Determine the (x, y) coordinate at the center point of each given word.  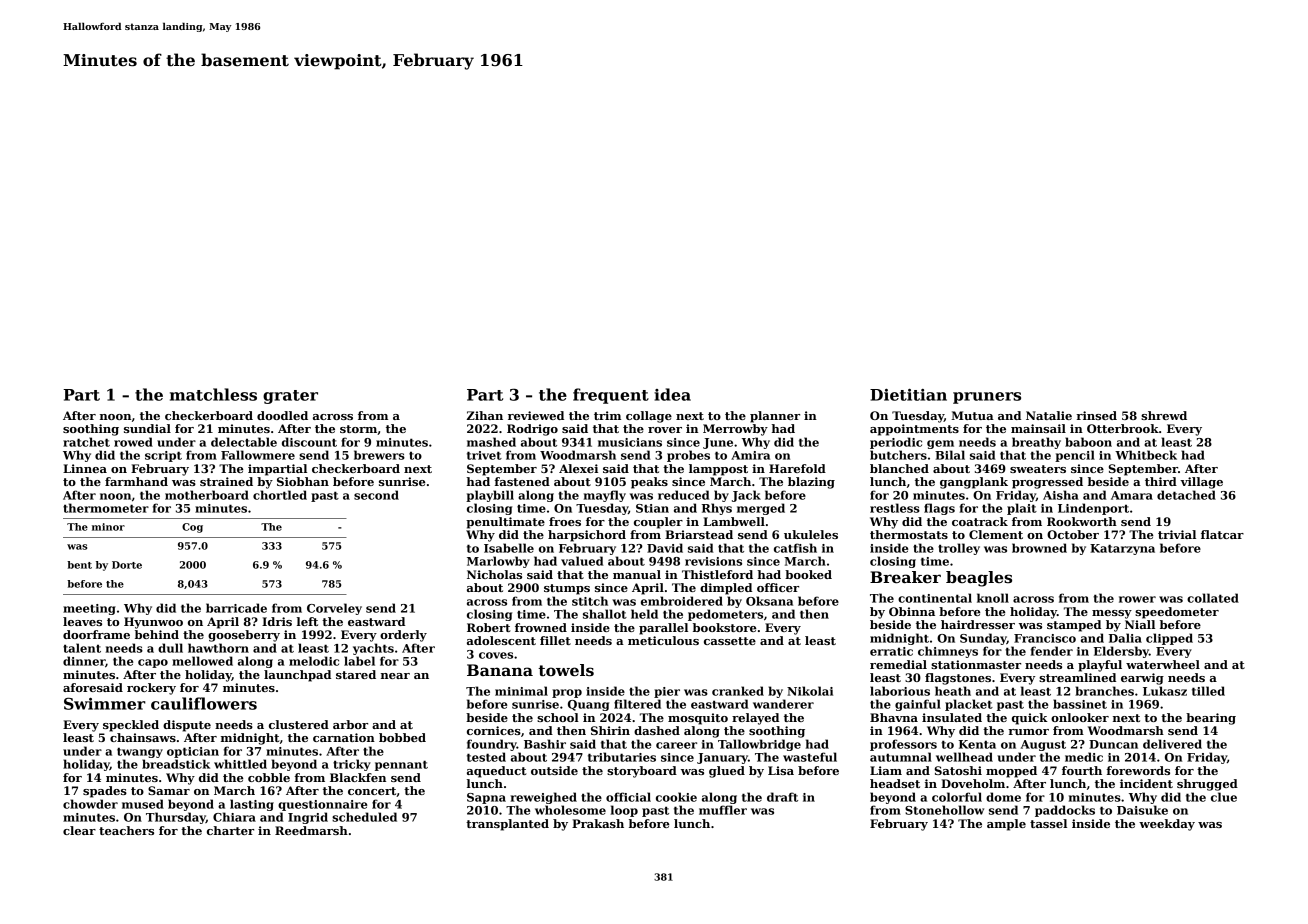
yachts (373, 649)
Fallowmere (258, 455)
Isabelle (509, 548)
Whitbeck (1146, 455)
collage (649, 417)
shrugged (1207, 785)
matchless (213, 394)
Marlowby (498, 562)
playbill (490, 496)
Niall (1140, 624)
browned (1039, 548)
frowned (541, 627)
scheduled (364, 817)
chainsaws (143, 737)
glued (727, 772)
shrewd (1164, 415)
